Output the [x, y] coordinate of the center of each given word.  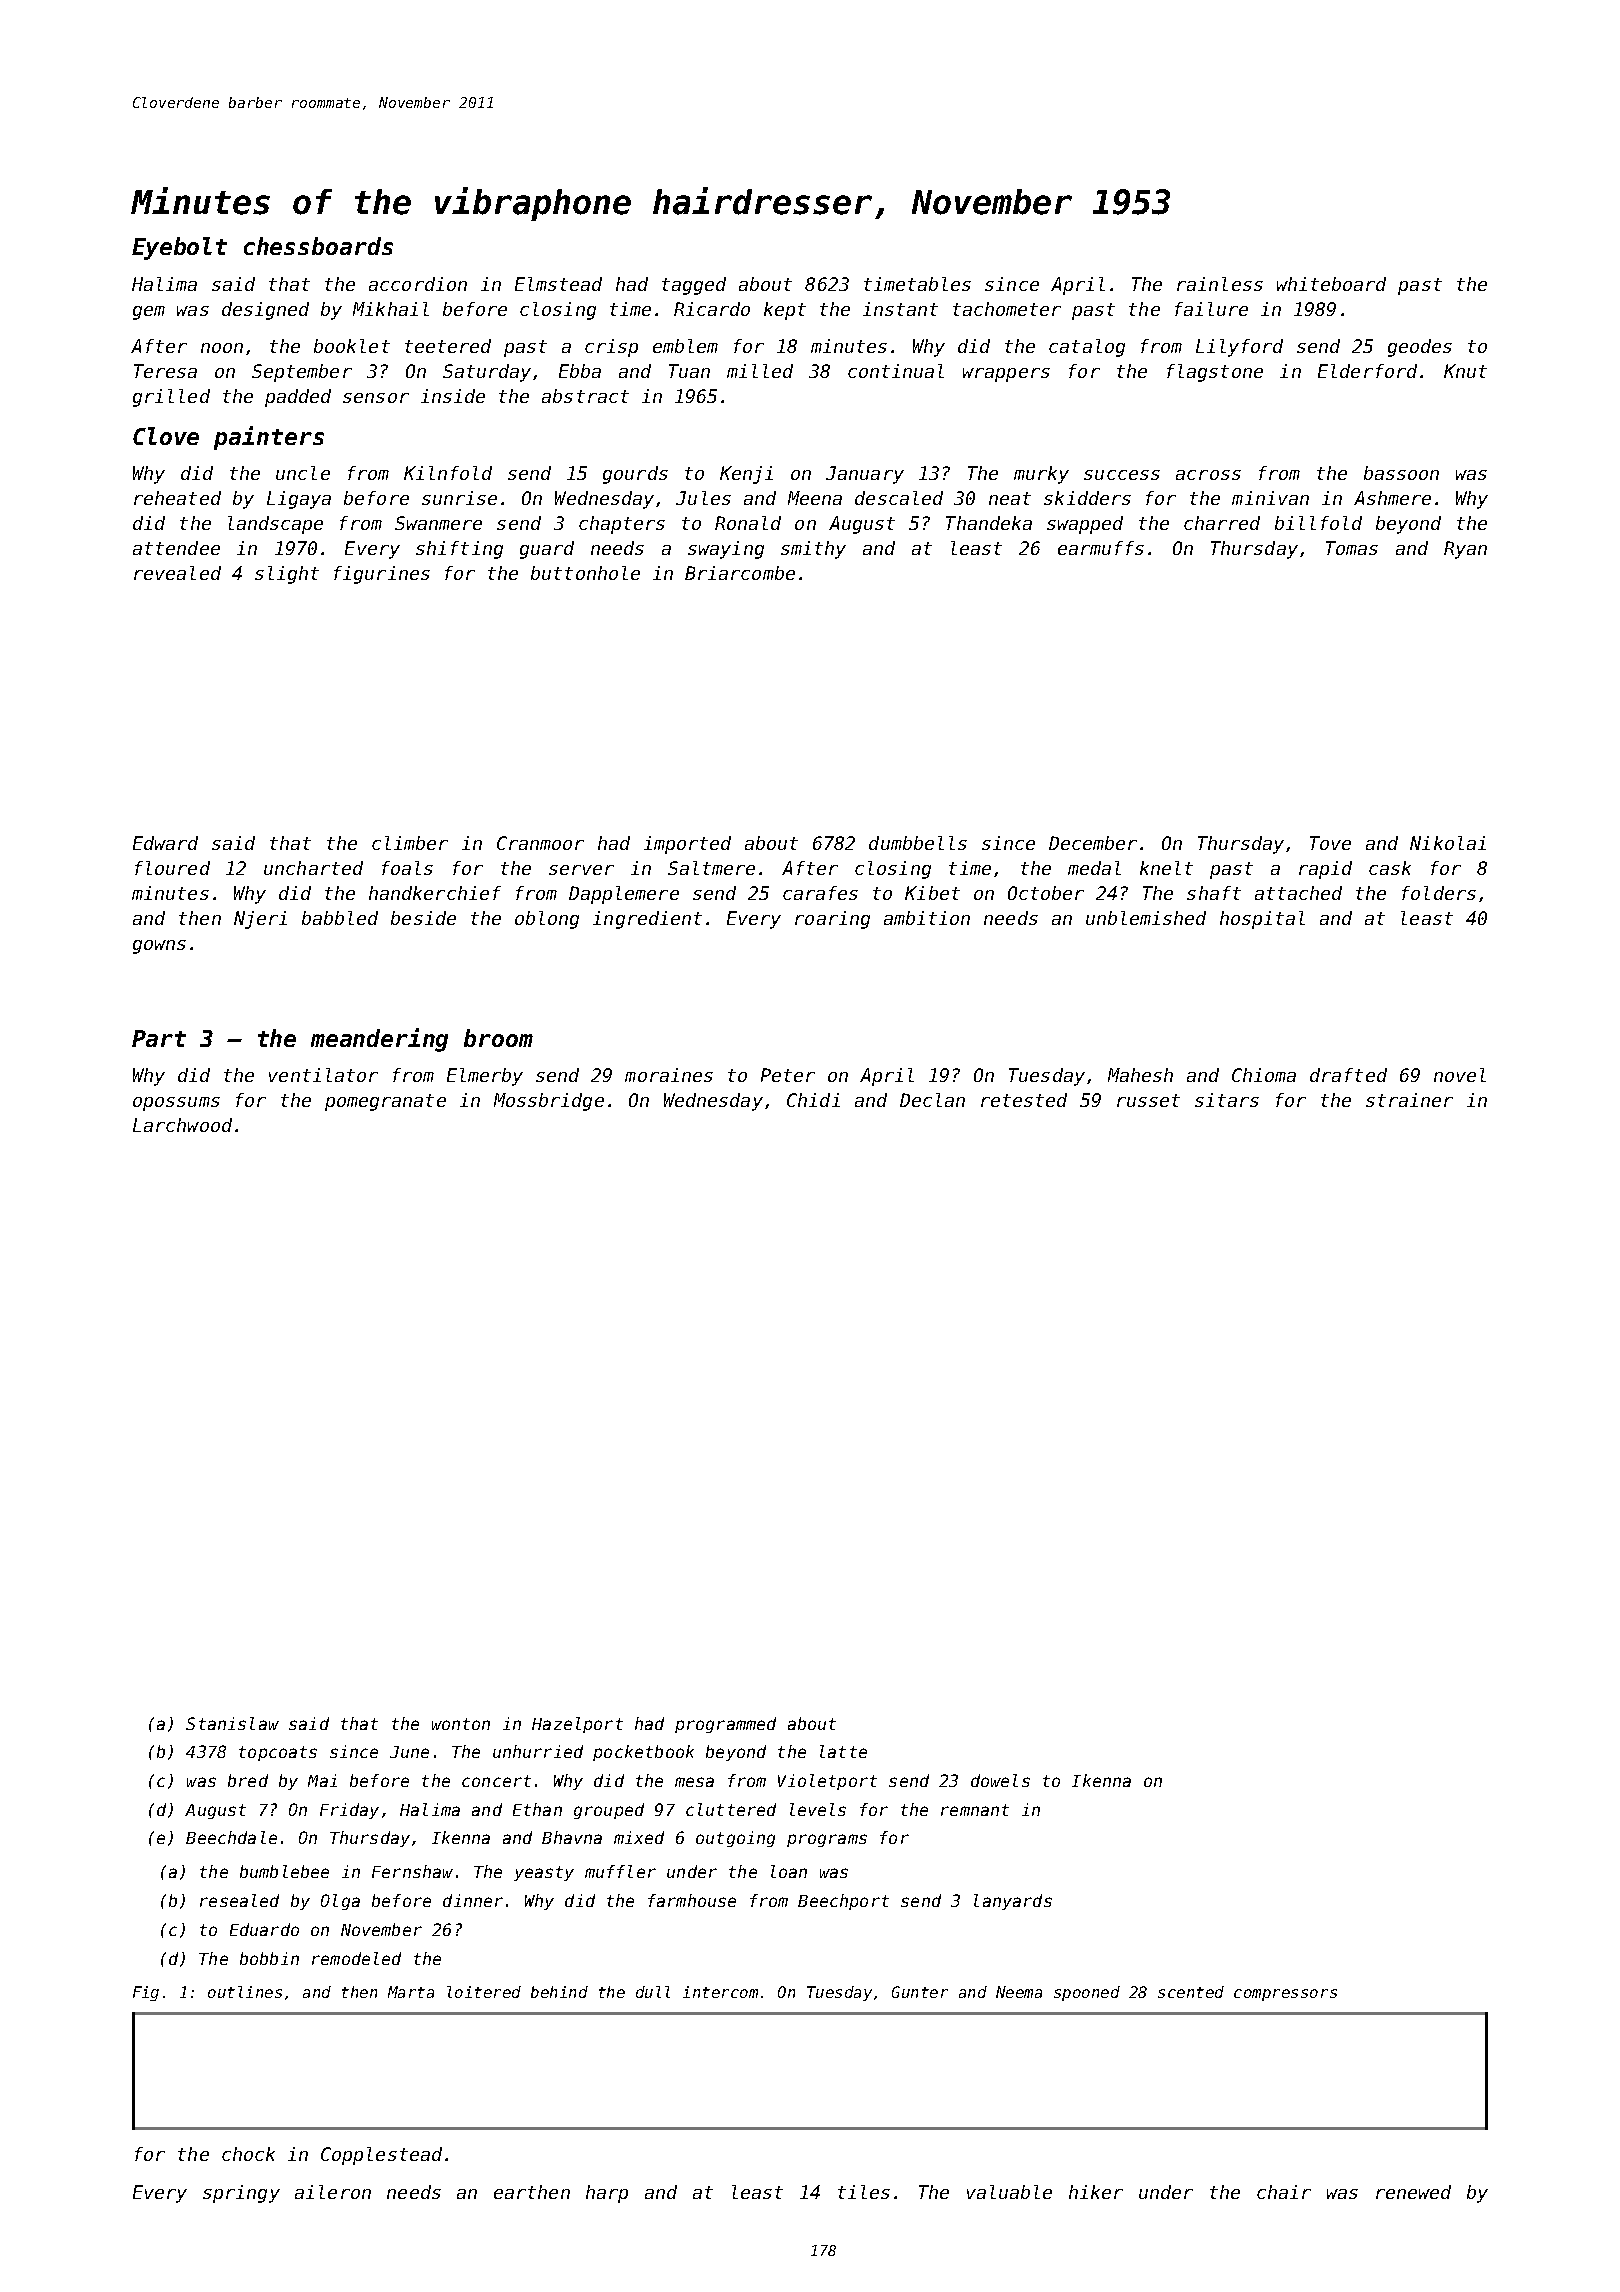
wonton [461, 1724]
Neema [1019, 1992]
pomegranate [385, 1102]
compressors [1285, 1995]
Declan [932, 1100]
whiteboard [1331, 284]
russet [1148, 1100]
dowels [1000, 1780]
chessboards [318, 246]
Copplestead [381, 2156]
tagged [694, 286]
